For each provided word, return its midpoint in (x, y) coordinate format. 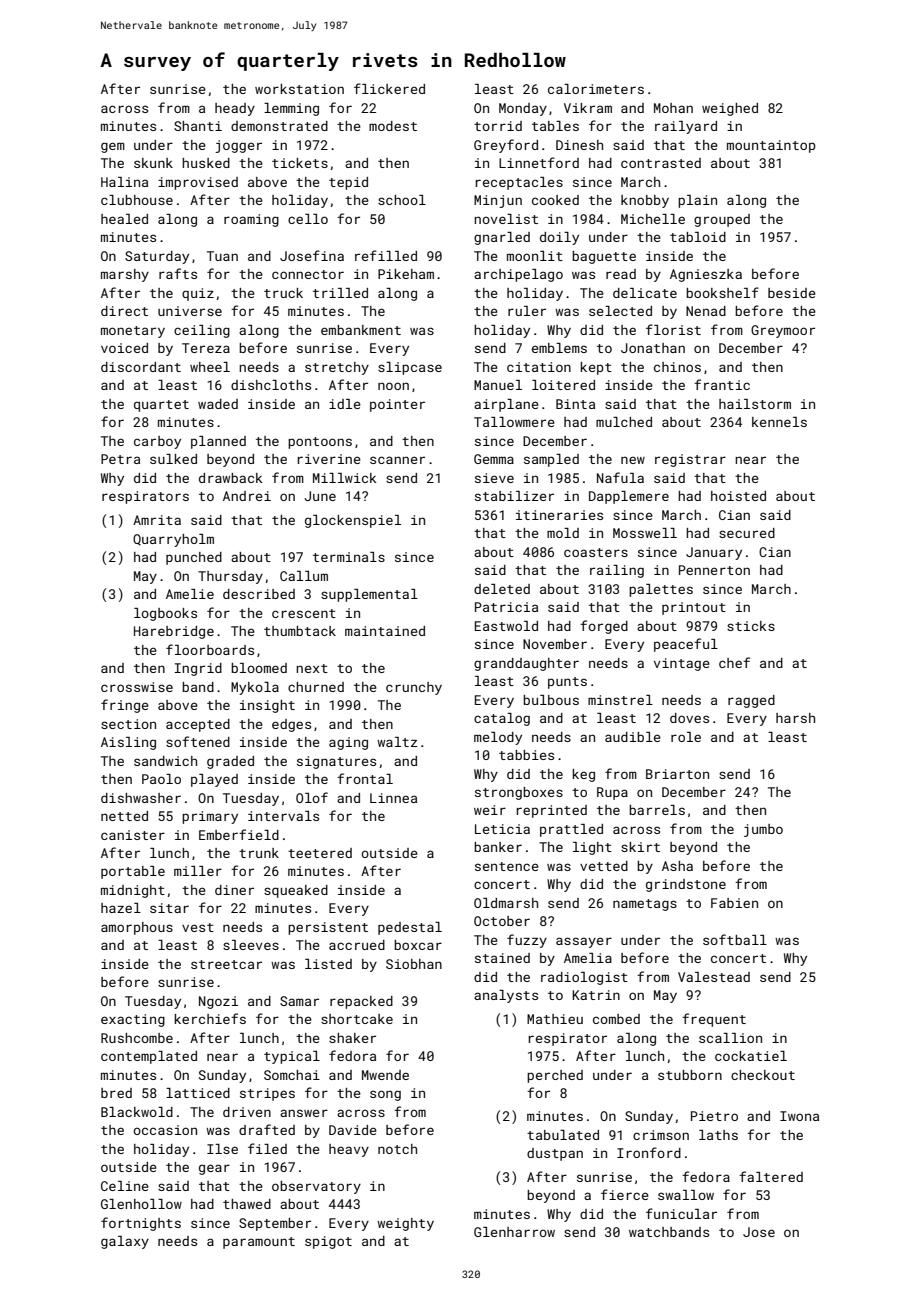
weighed (730, 109)
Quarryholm (173, 540)
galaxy (125, 1242)
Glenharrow (514, 1232)
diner (234, 890)
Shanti (198, 126)
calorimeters (596, 89)
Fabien (734, 903)
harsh (795, 718)
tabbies (526, 755)
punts (567, 683)
